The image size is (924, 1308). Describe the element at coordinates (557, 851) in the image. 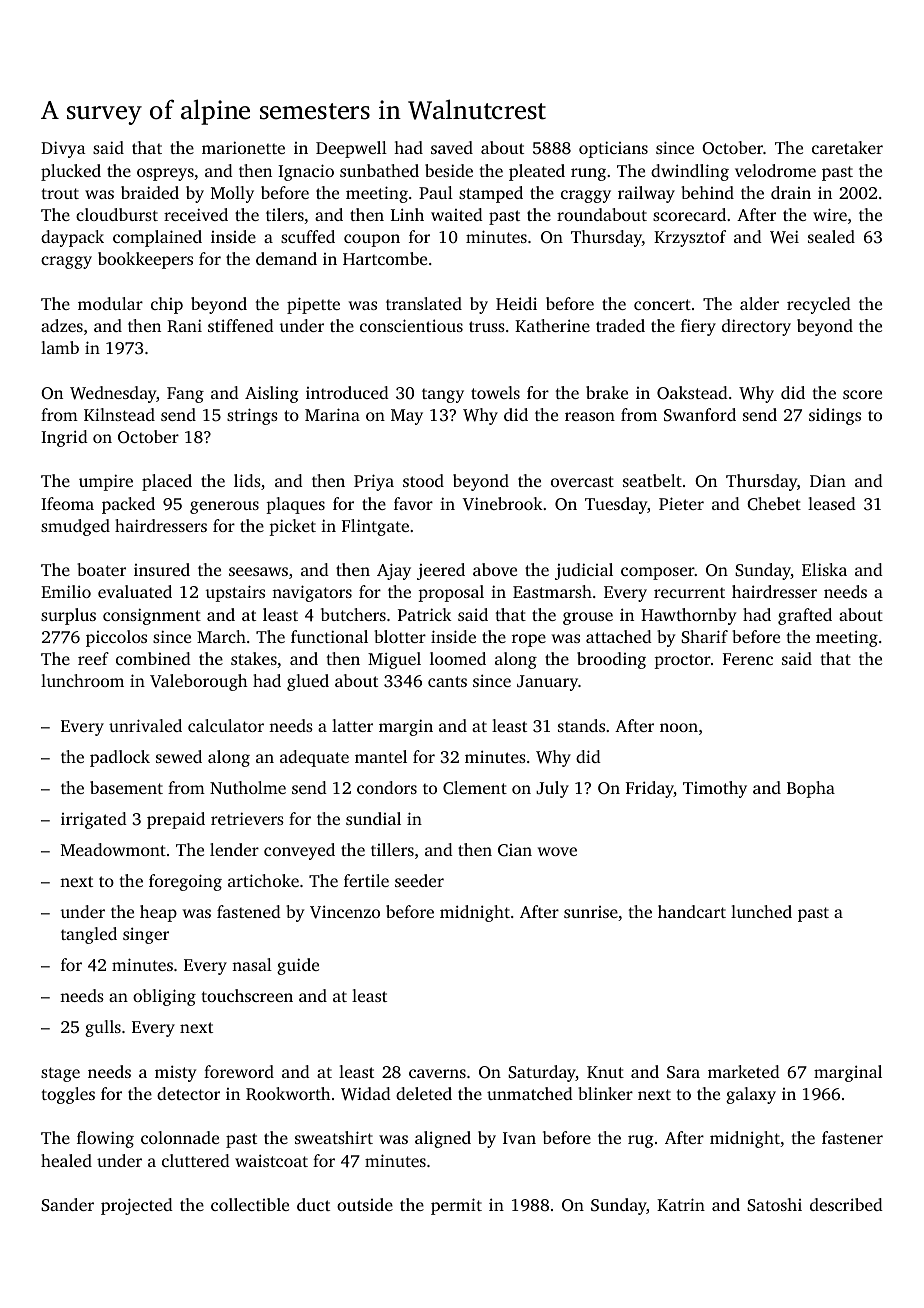

I see `wove` at that location.
